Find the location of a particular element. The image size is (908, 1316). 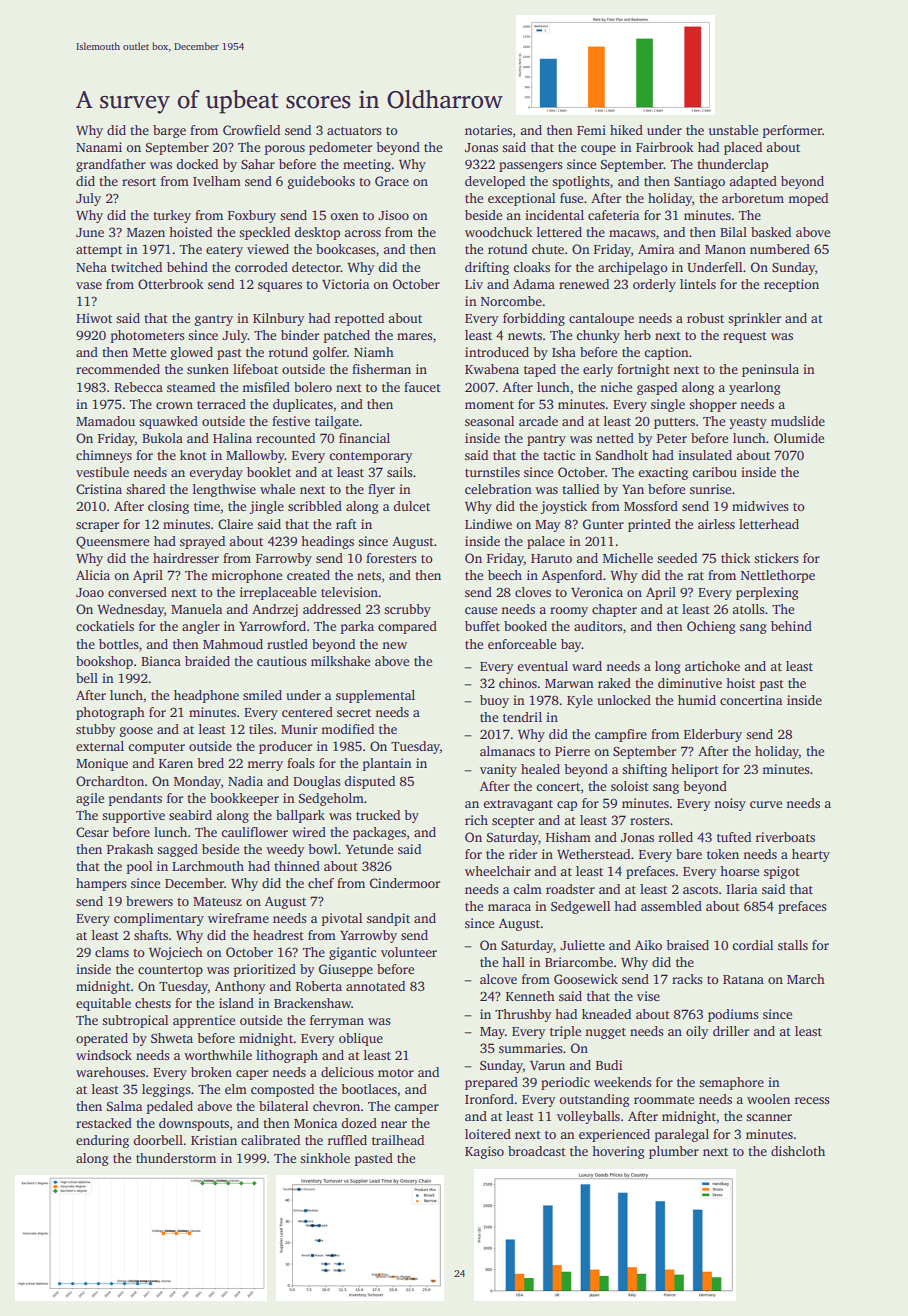

Ironford is located at coordinates (489, 1099).
